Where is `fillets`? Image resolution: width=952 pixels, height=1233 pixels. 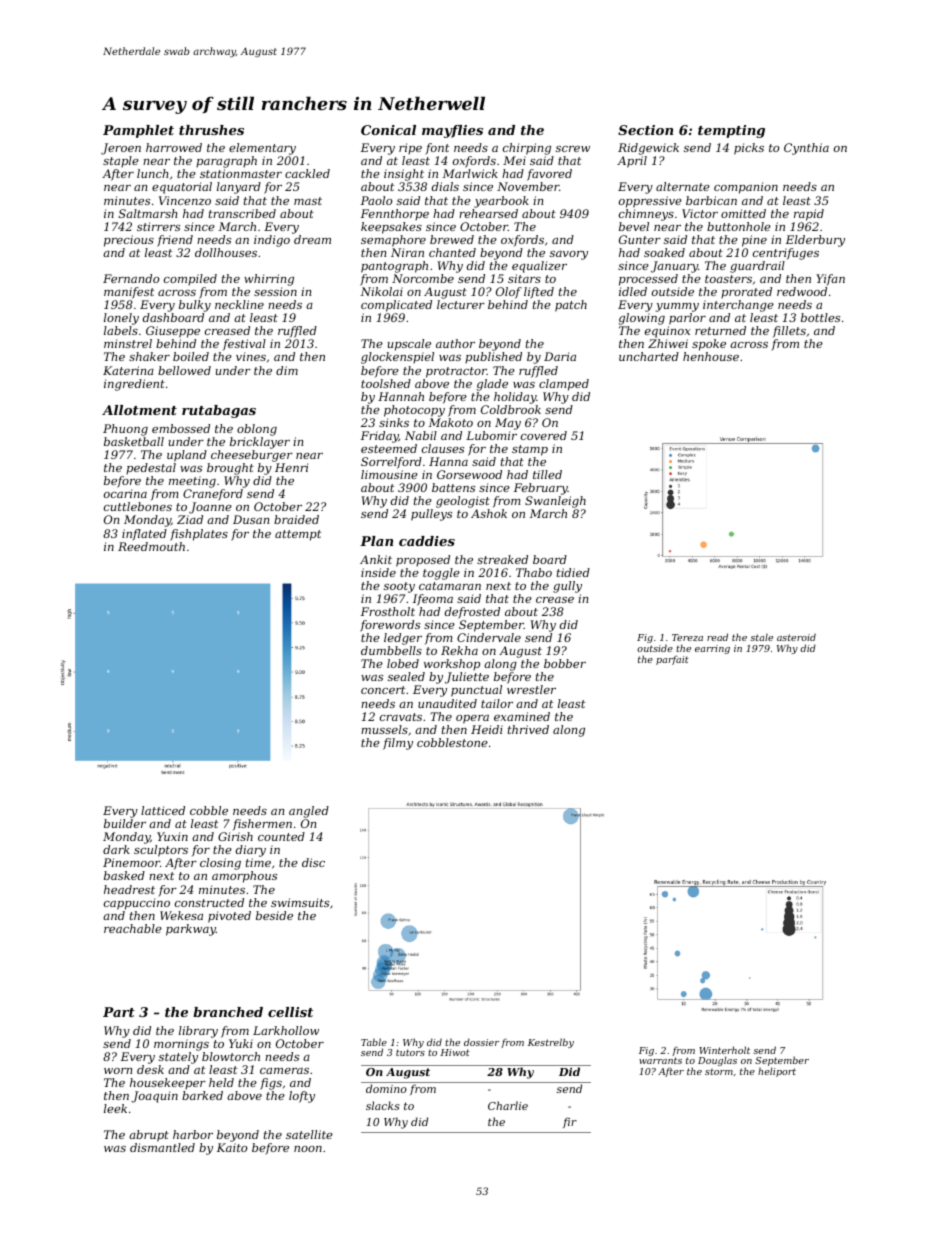
fillets is located at coordinates (789, 331).
